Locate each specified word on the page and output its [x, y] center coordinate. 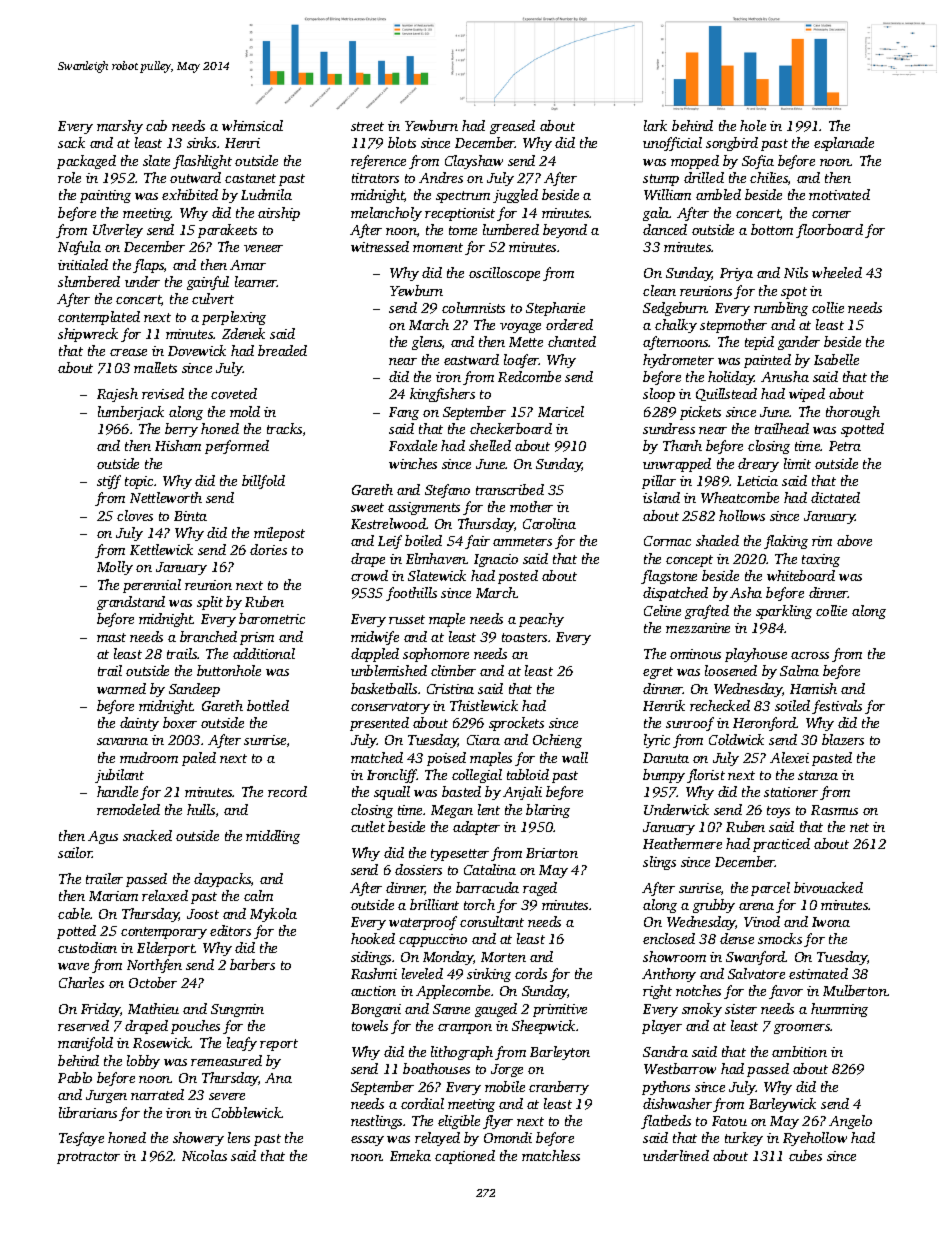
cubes [805, 1155]
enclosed [669, 938]
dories [268, 549]
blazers [843, 739]
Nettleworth [166, 497]
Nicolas [204, 1155]
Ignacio [496, 560]
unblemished [389, 670]
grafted [707, 612]
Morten [503, 957]
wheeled [837, 272]
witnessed [380, 246]
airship [279, 214]
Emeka [410, 1155]
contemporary [164, 933]
